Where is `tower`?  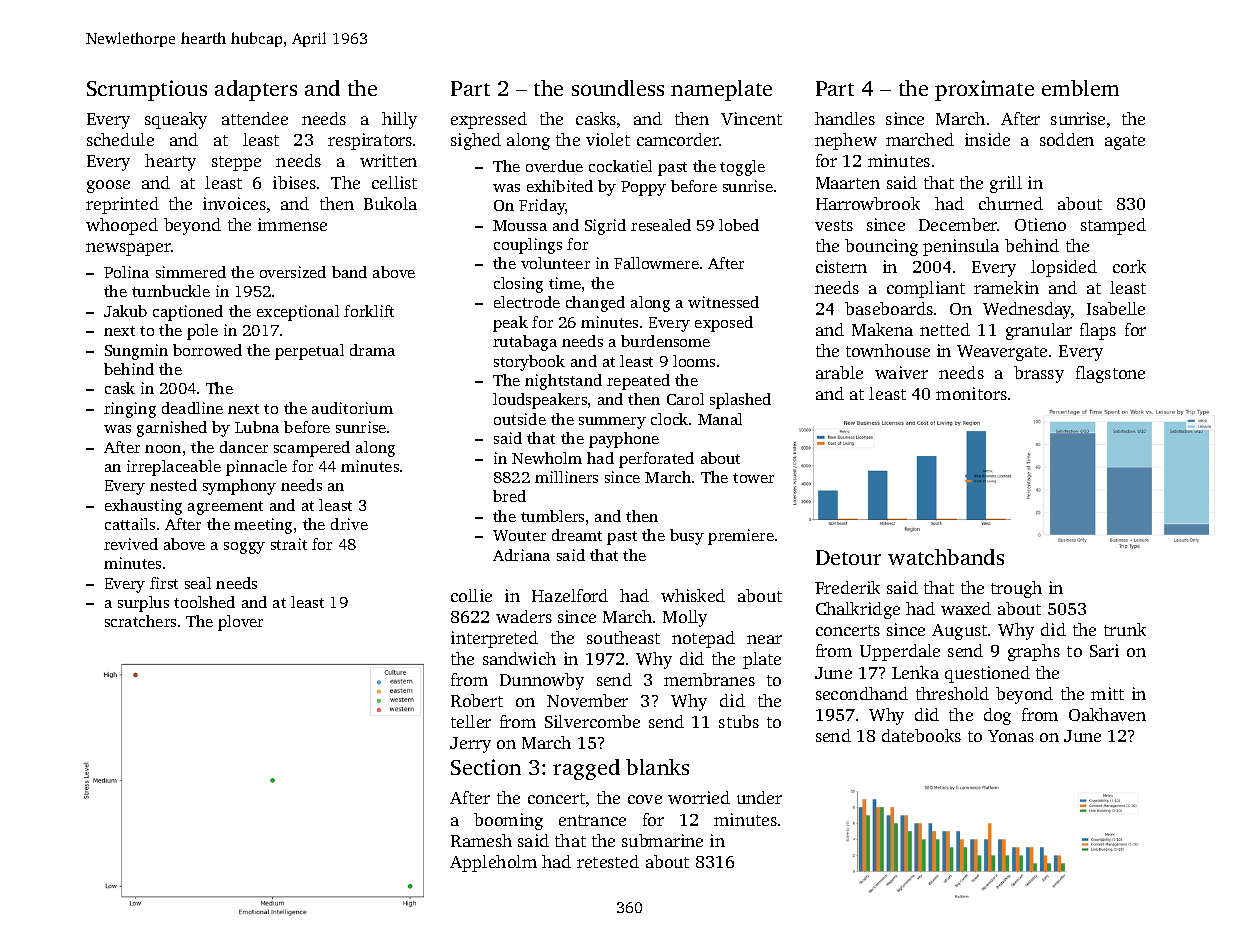 tower is located at coordinates (753, 478).
